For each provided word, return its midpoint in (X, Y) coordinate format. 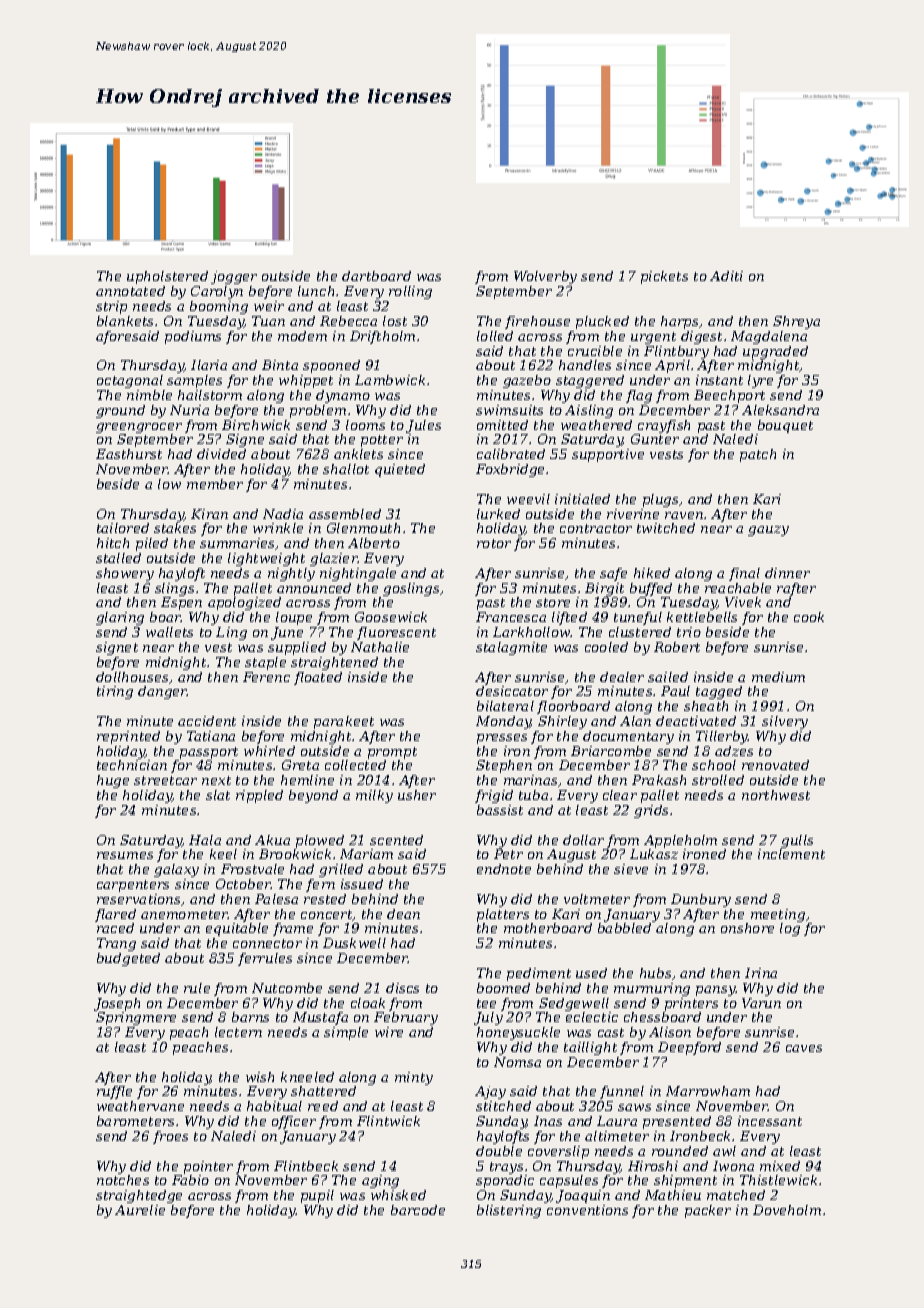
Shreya (796, 322)
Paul (675, 691)
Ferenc (266, 677)
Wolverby (545, 277)
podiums (193, 337)
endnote (504, 869)
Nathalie (380, 647)
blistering (509, 1211)
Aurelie (140, 1210)
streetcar (165, 780)
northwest (776, 795)
